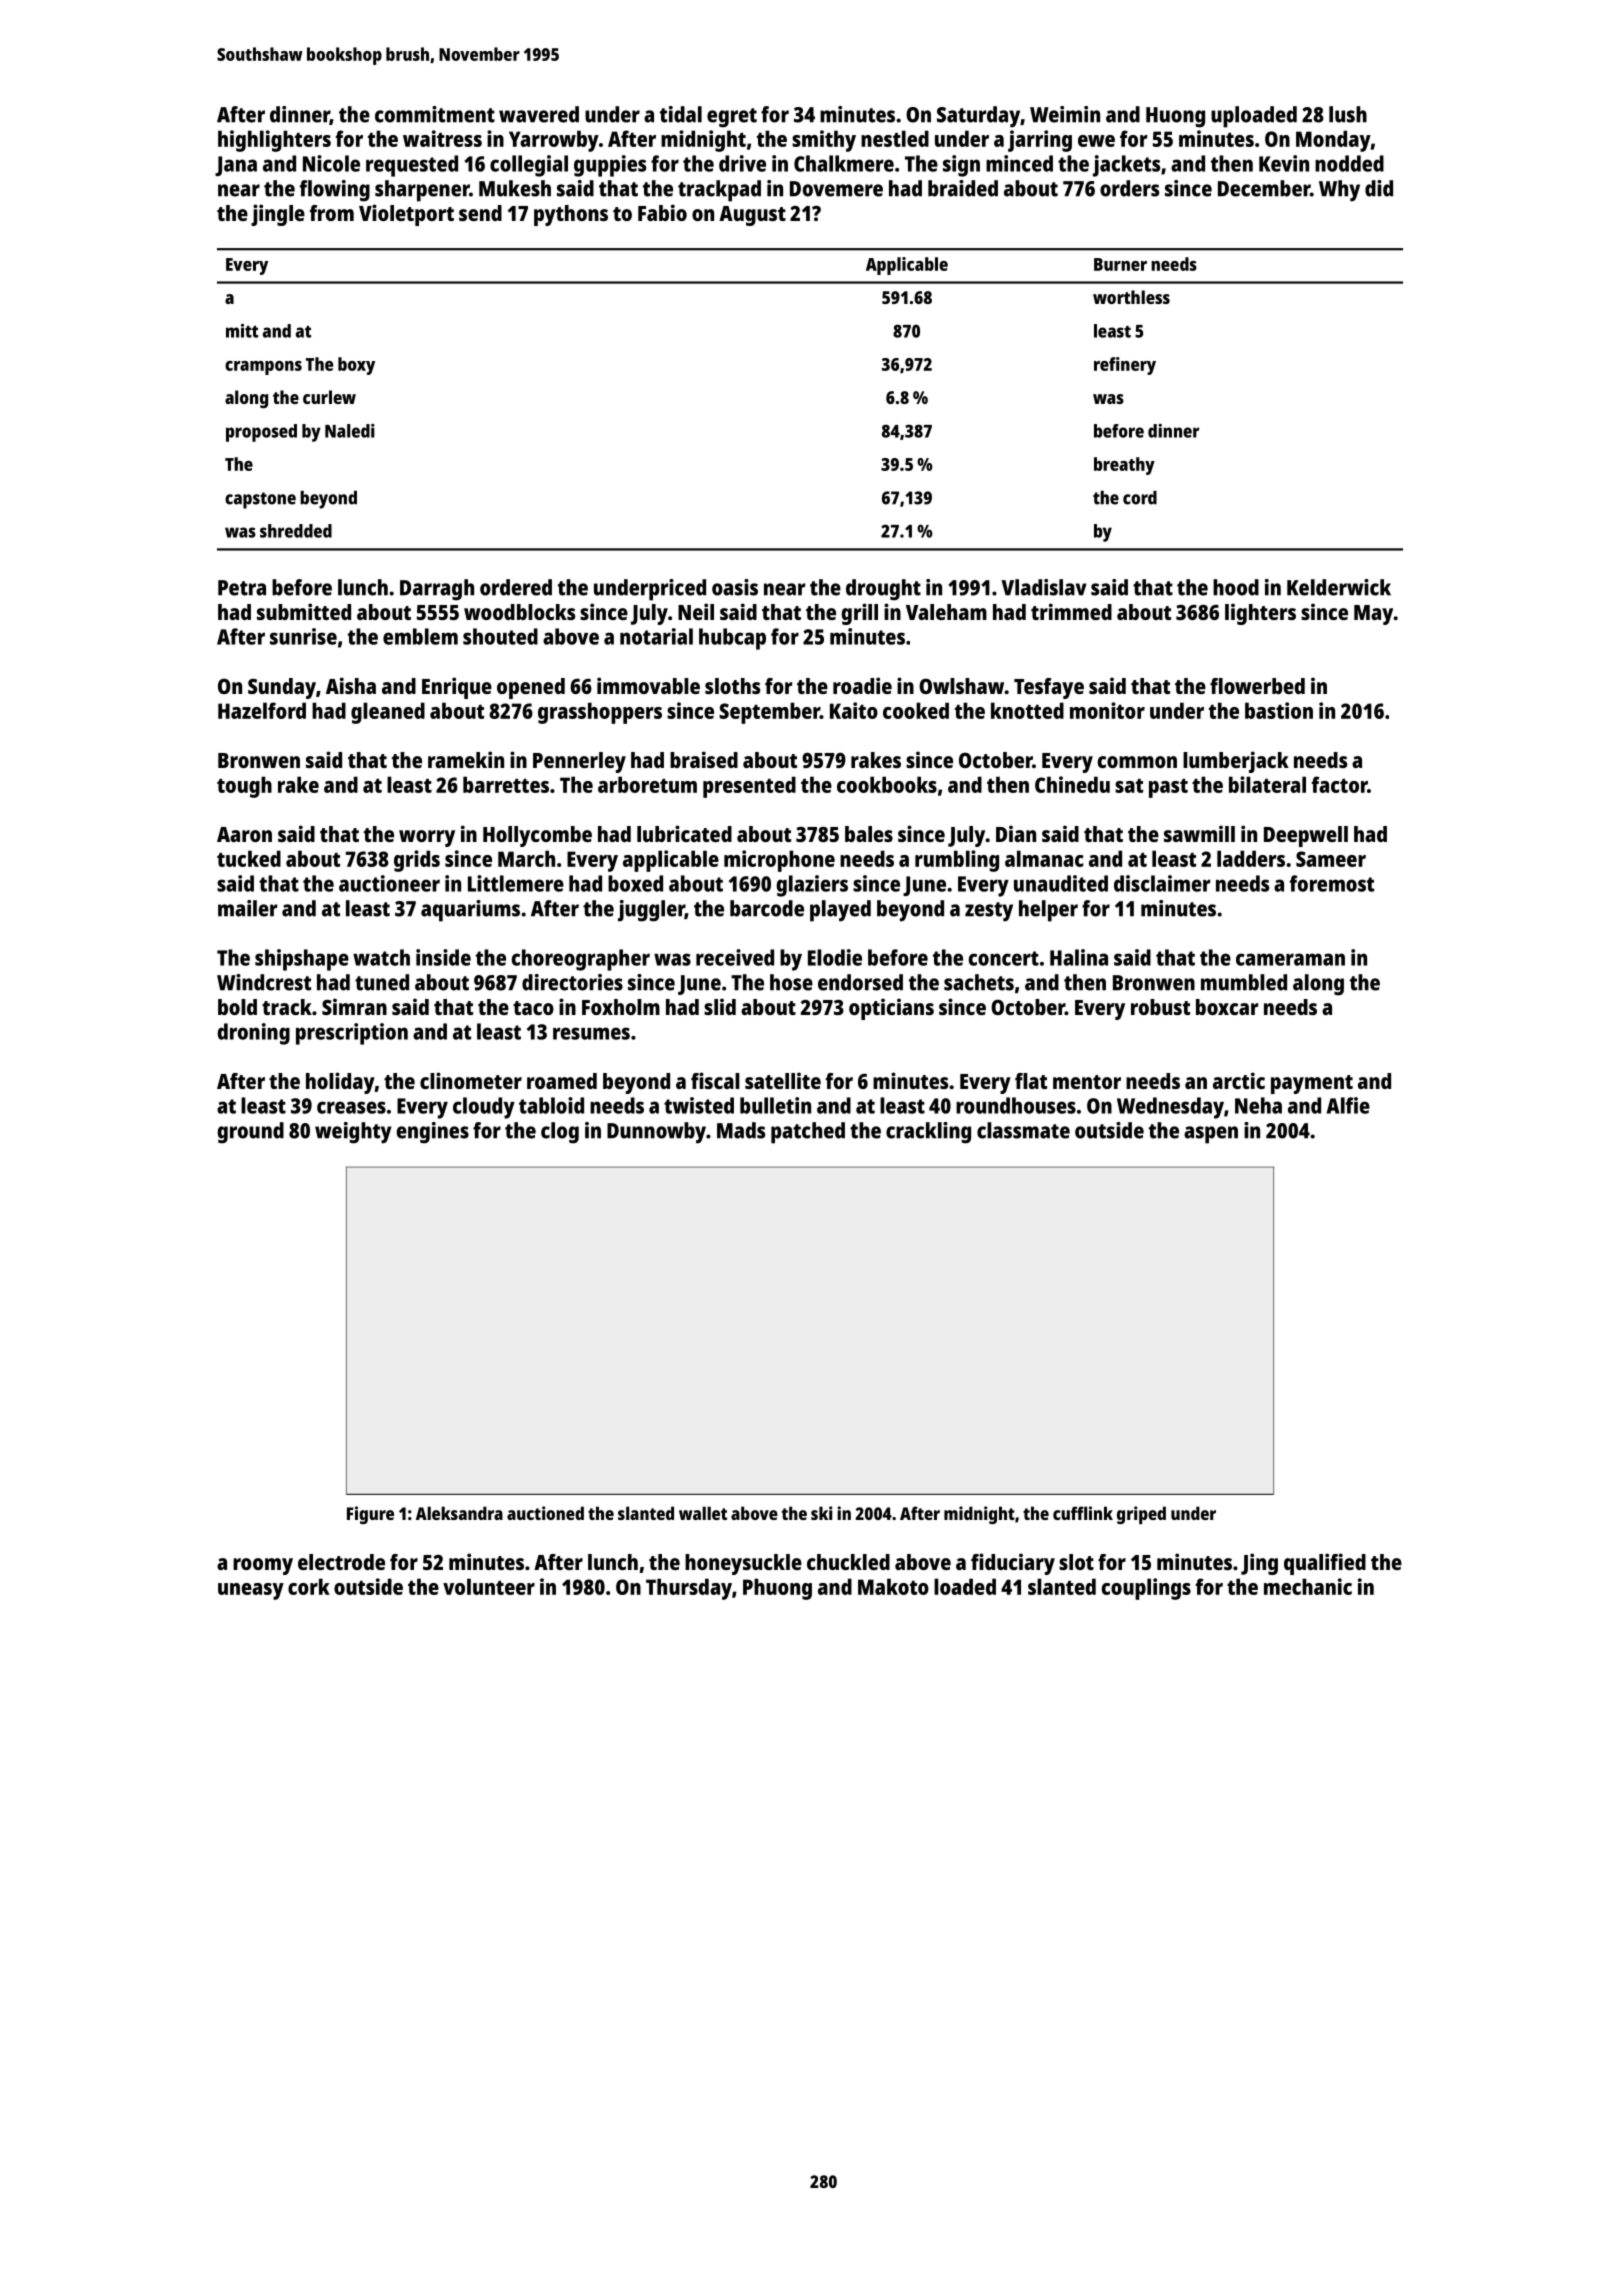 Image resolution: width=1620 pixels, height=2292 pixels. Describe the element at coordinates (1348, 114) in the page. I see `lush` at that location.
